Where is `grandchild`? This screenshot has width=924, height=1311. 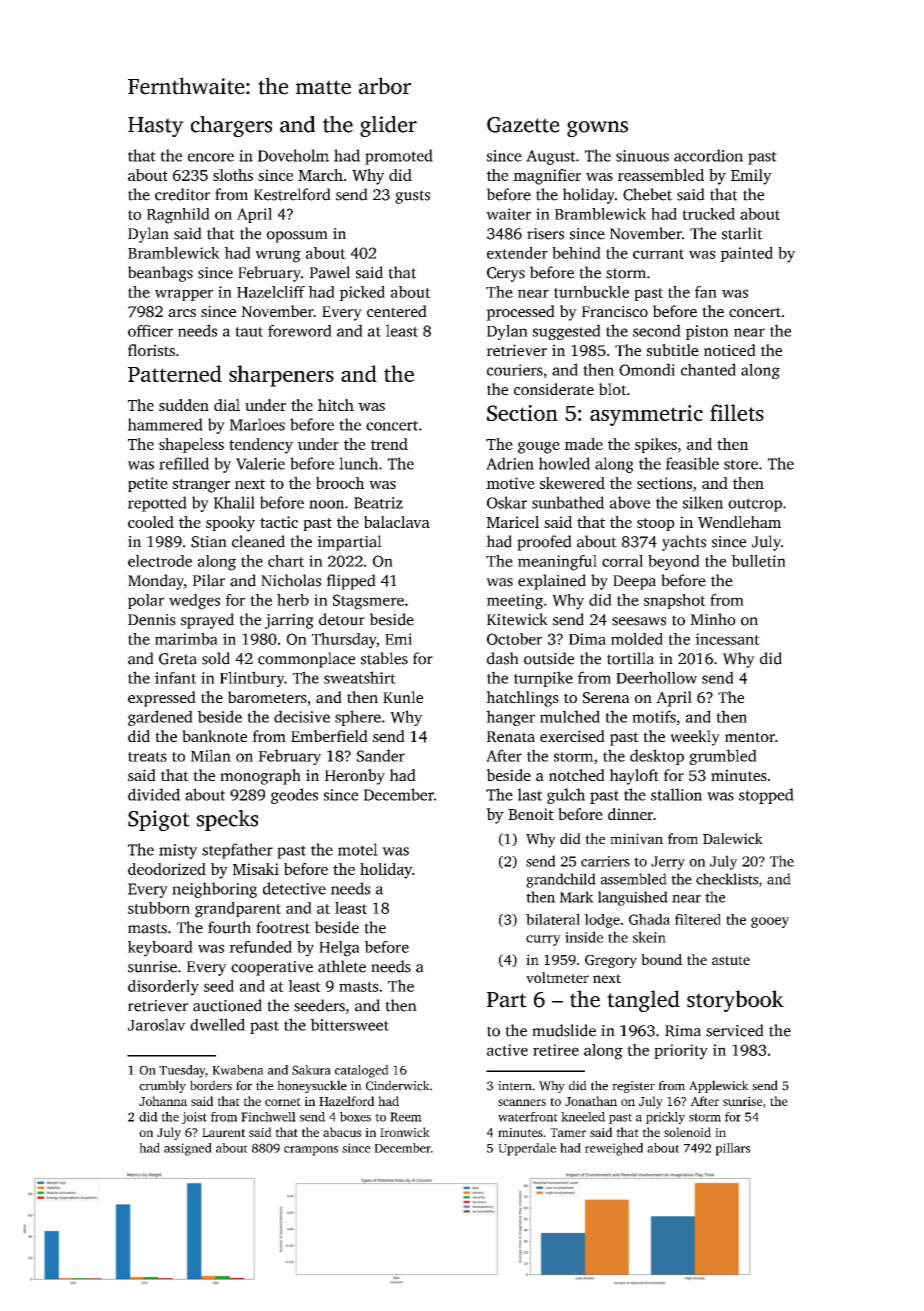
grandchild is located at coordinates (561, 880).
